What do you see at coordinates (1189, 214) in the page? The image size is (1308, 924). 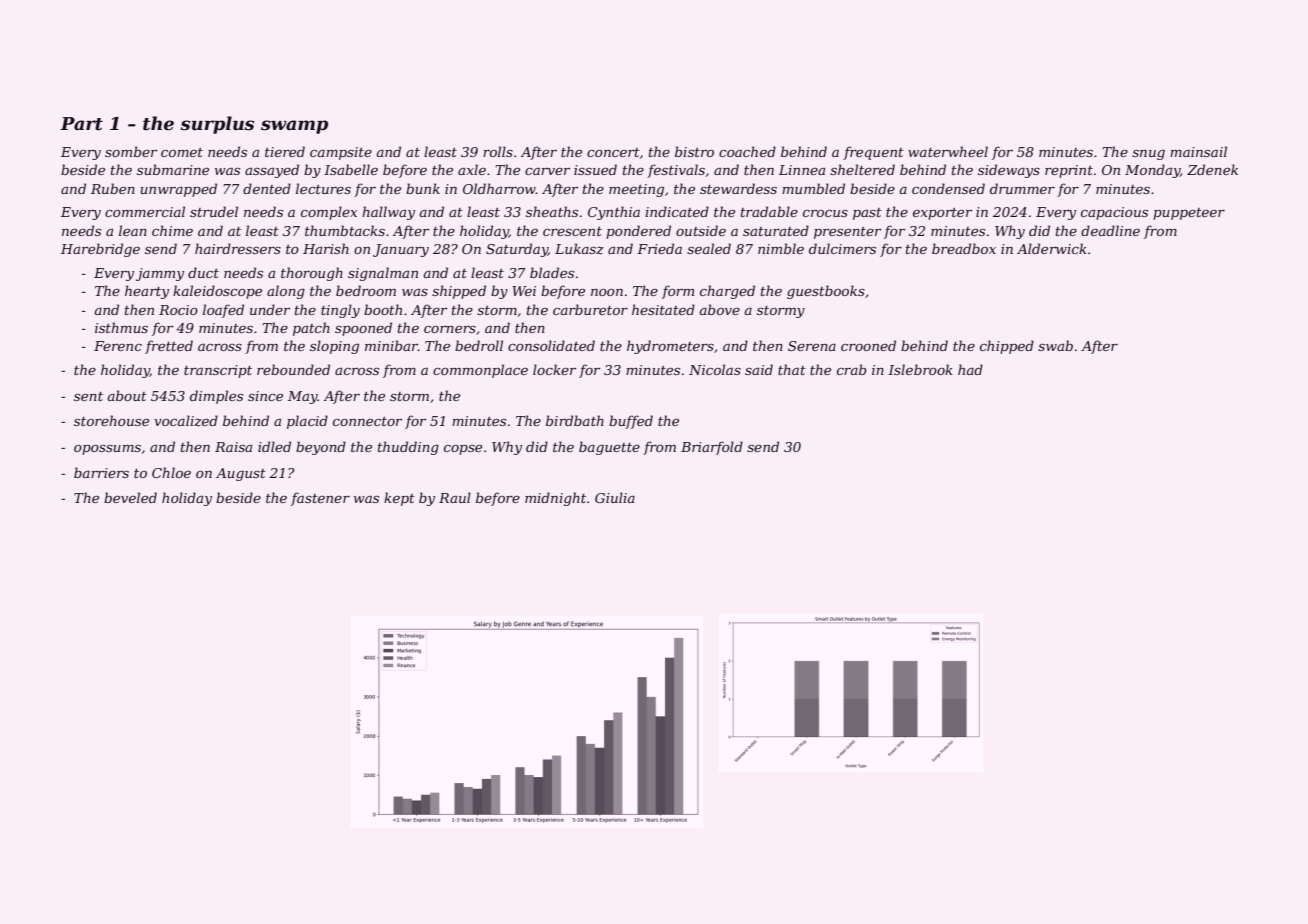 I see `puppeteer` at bounding box center [1189, 214].
